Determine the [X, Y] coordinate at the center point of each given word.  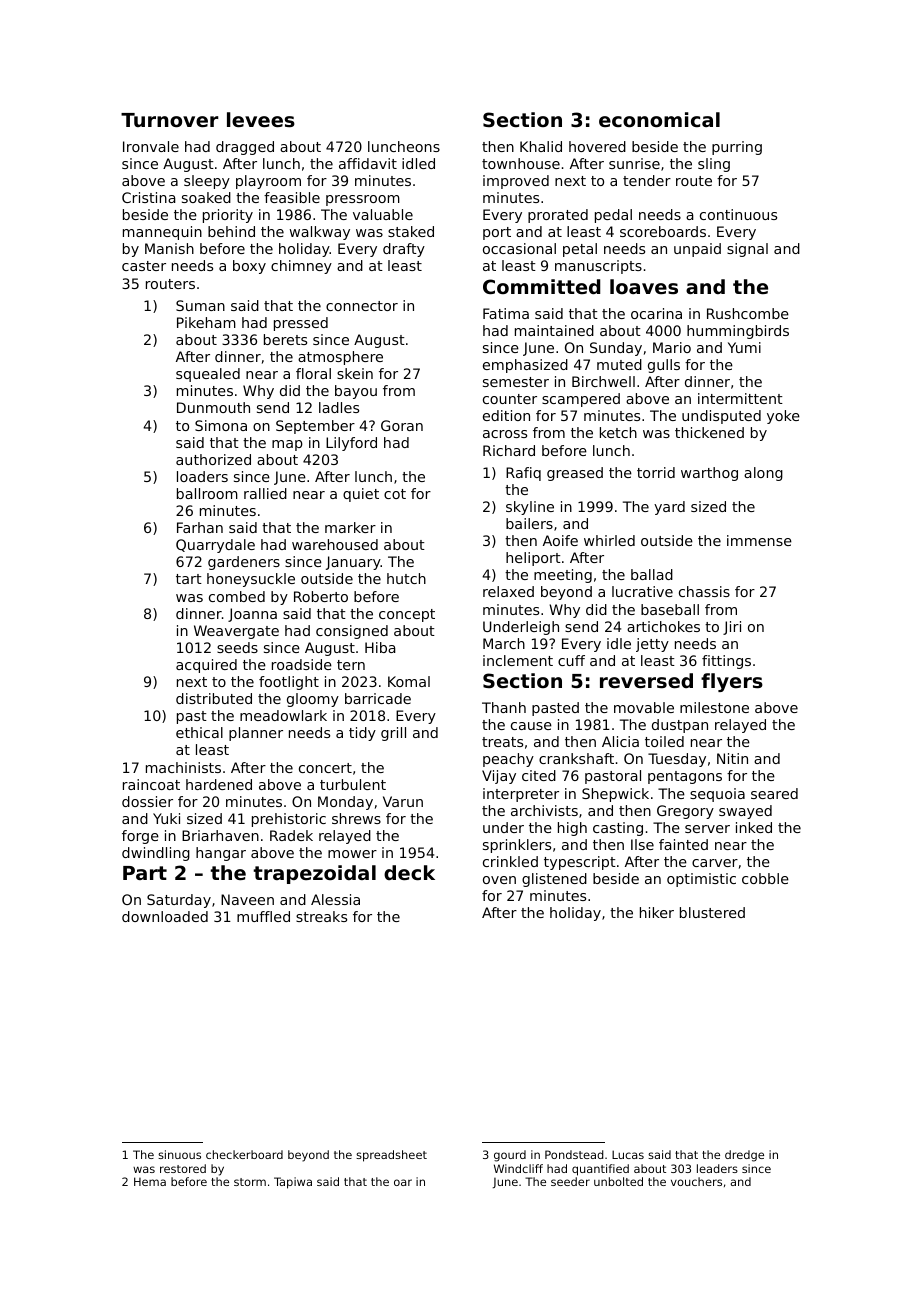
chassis [704, 591]
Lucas [628, 1154]
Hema [150, 1181]
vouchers [696, 1181]
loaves [644, 286]
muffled [263, 916]
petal [580, 250]
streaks [321, 916]
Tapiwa [293, 1183]
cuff [571, 660]
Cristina [149, 197]
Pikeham [206, 322]
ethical [199, 732]
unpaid [697, 250]
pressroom [363, 200]
